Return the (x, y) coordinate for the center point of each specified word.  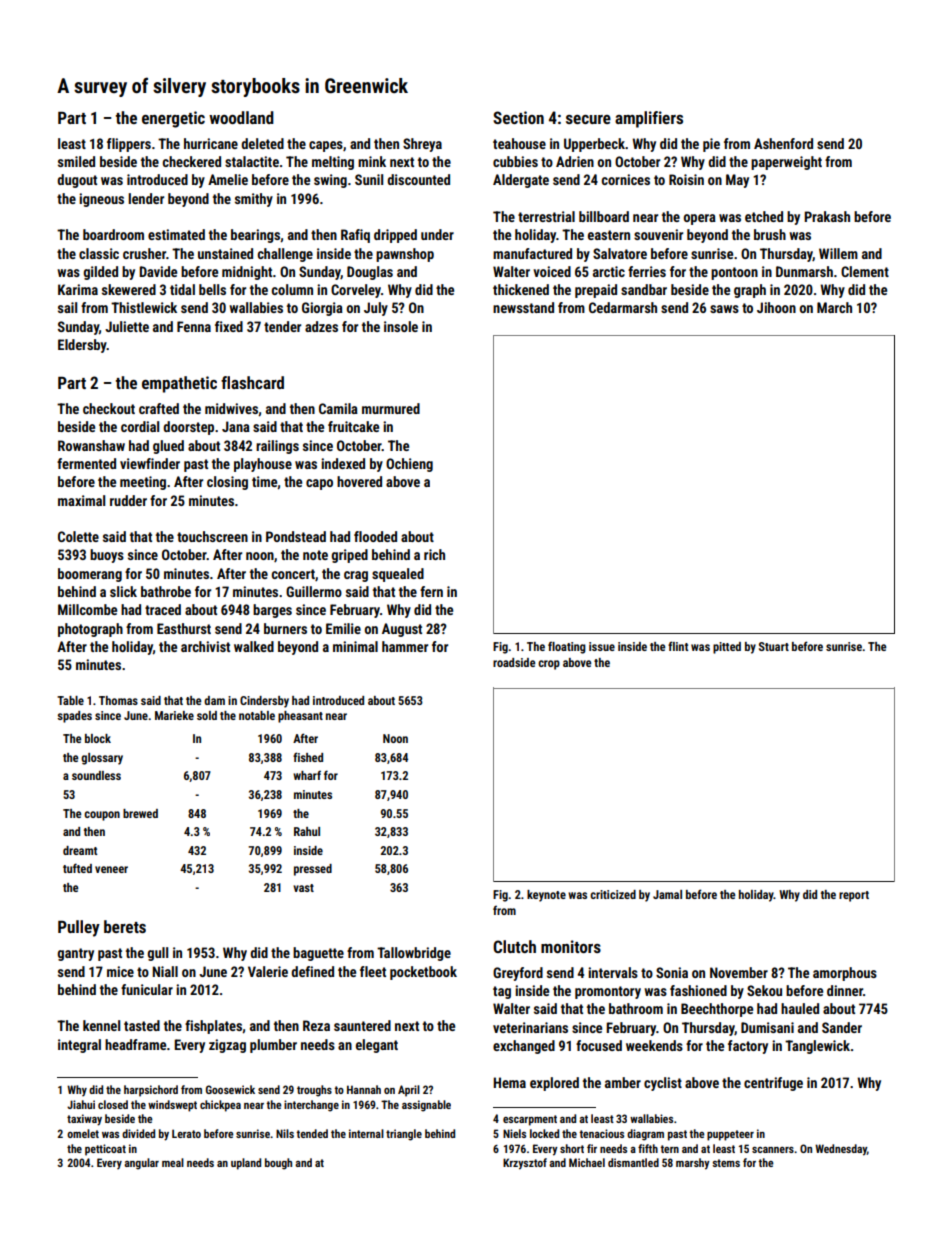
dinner (845, 990)
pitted (727, 648)
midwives (231, 408)
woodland (241, 117)
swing (330, 181)
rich (434, 554)
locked (544, 1133)
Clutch (514, 946)
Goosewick (230, 1089)
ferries (647, 271)
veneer (111, 869)
